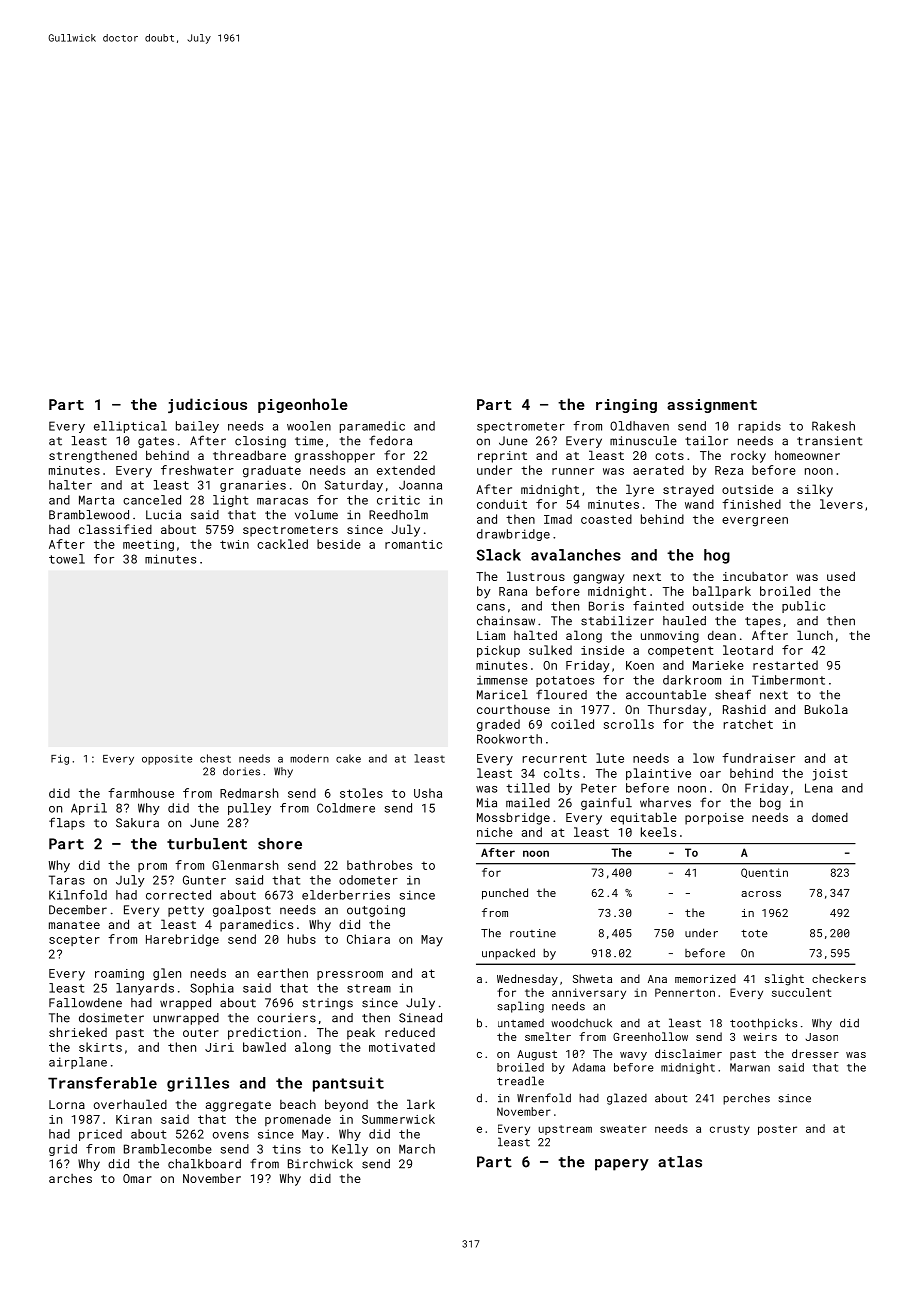  What do you see at coordinates (152, 500) in the screenshot?
I see `canceled` at bounding box center [152, 500].
